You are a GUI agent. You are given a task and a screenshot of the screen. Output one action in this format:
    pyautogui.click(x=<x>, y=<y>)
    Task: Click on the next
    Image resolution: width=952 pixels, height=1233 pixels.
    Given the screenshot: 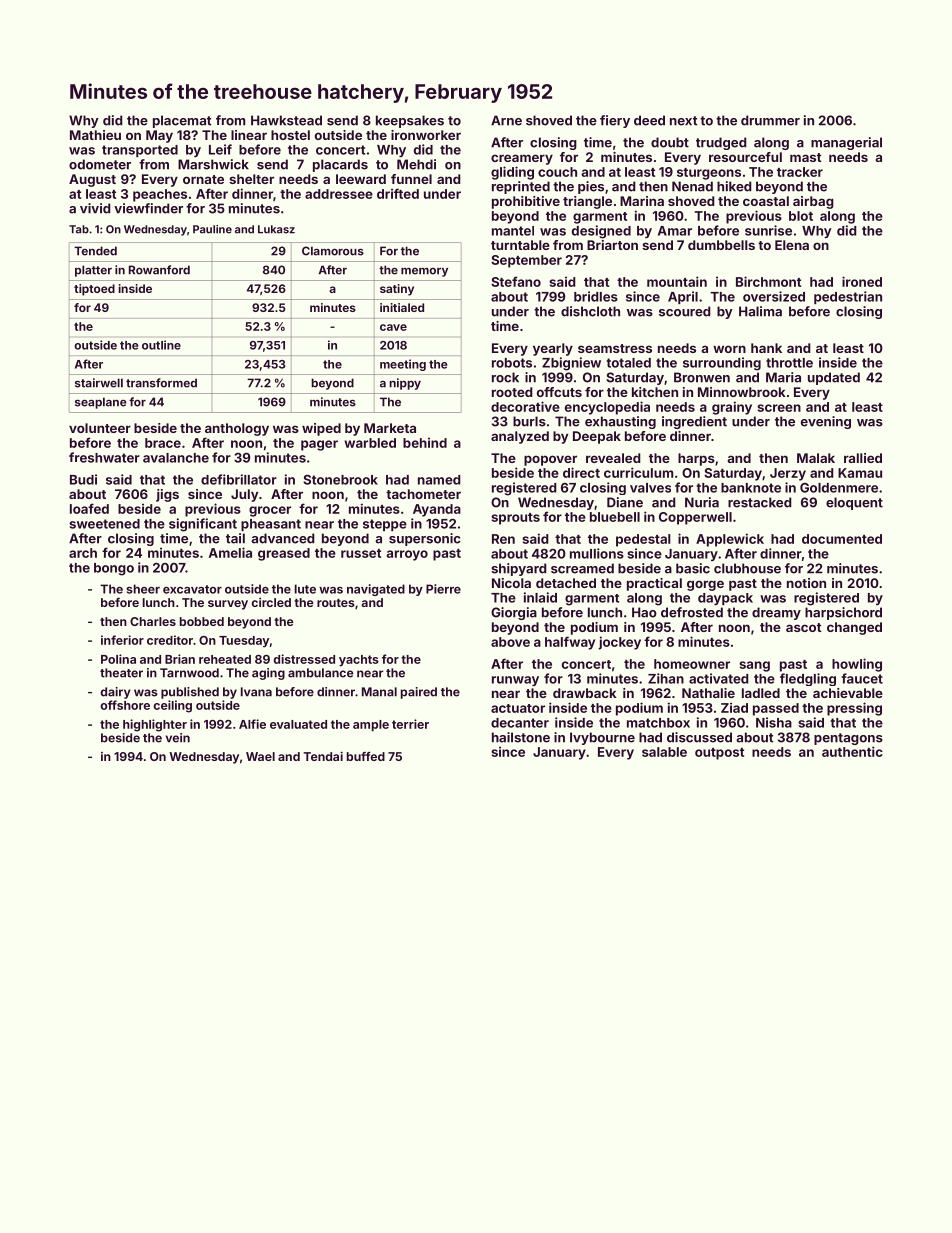 What is the action you would take?
    pyautogui.click(x=683, y=121)
